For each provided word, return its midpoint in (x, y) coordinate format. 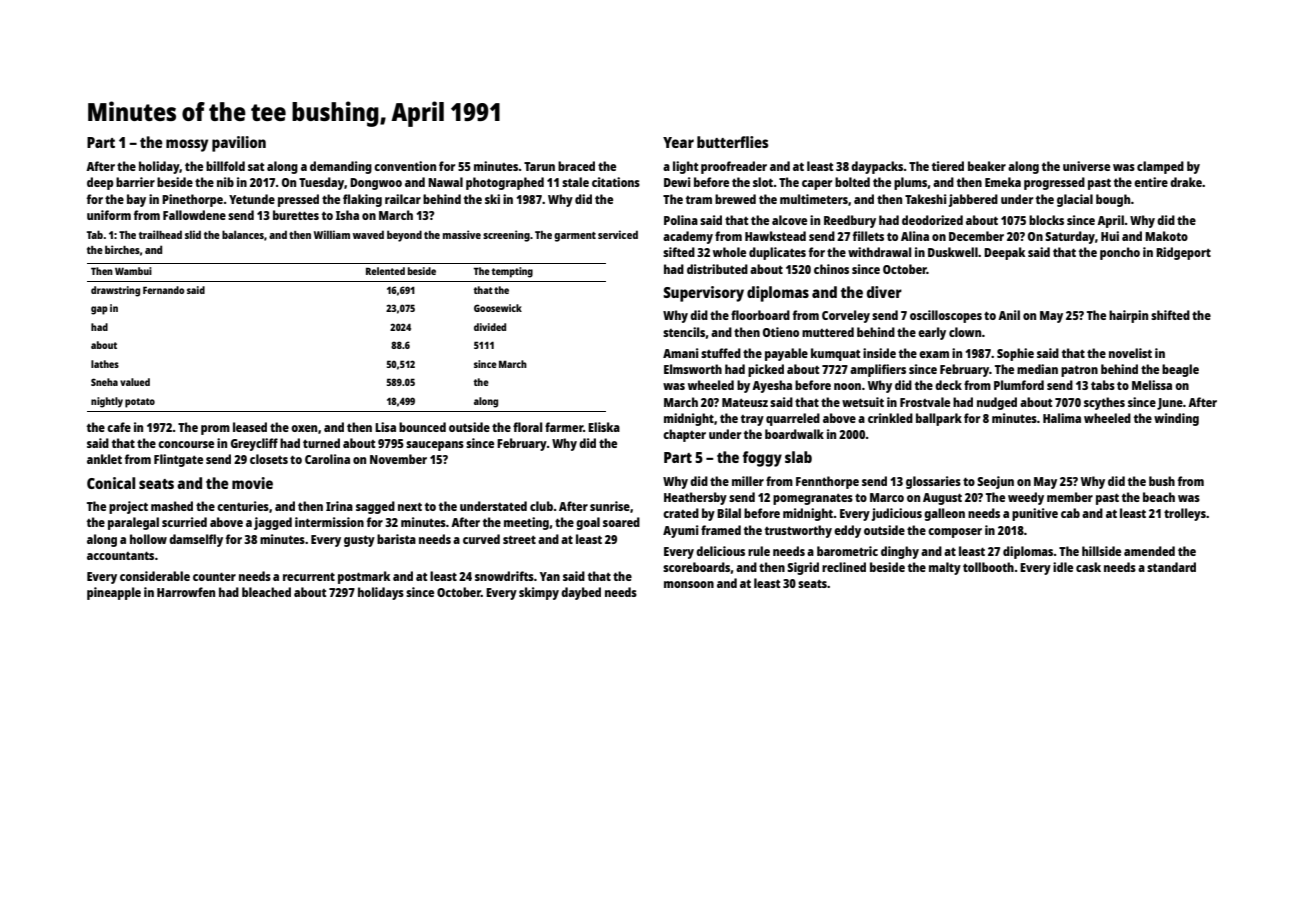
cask (1088, 567)
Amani (681, 353)
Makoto (1166, 236)
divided (490, 327)
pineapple (114, 593)
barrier (135, 182)
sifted (679, 252)
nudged (997, 403)
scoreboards (696, 567)
